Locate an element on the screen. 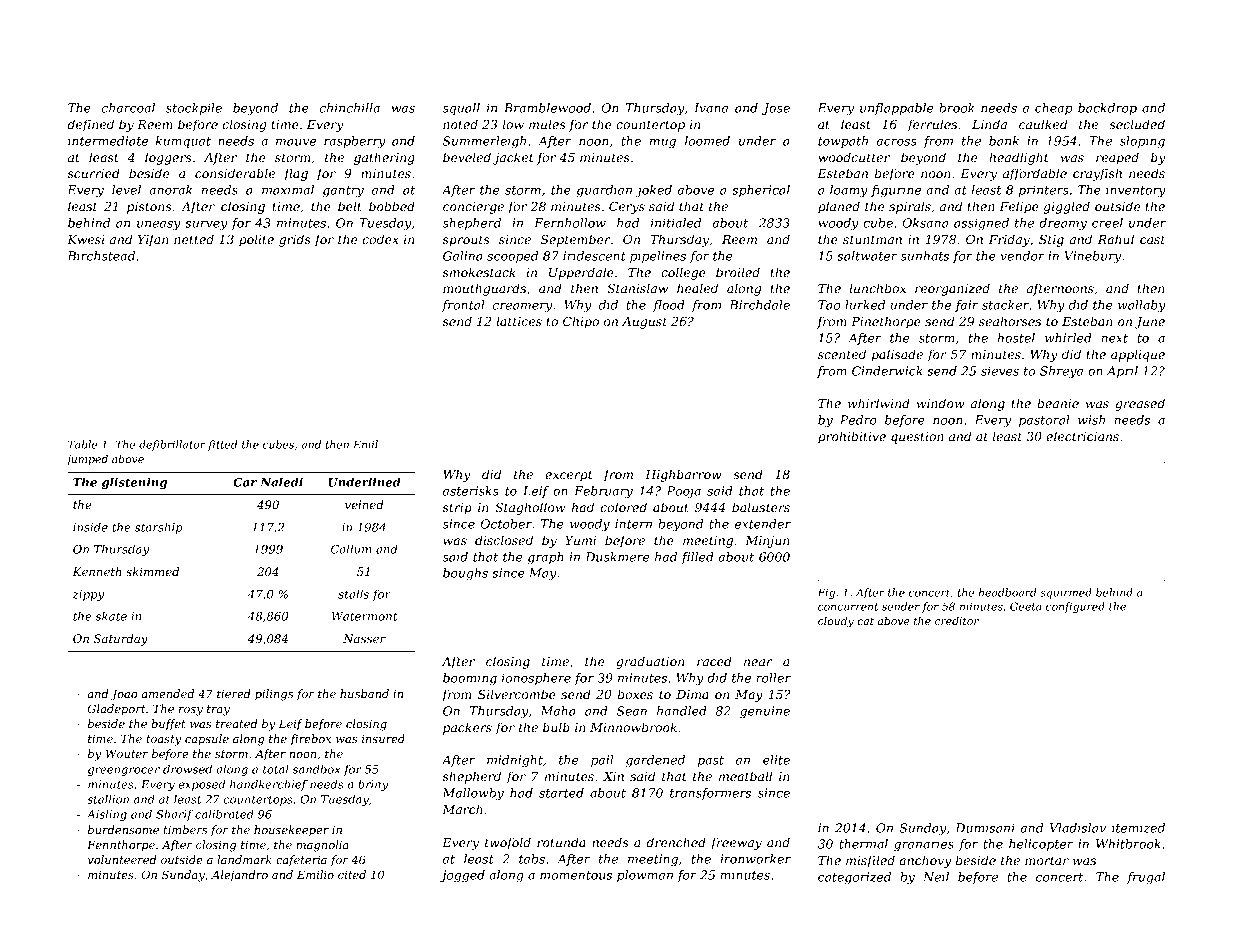 The width and height of the screenshot is (1233, 952). headboard is located at coordinates (1008, 592).
